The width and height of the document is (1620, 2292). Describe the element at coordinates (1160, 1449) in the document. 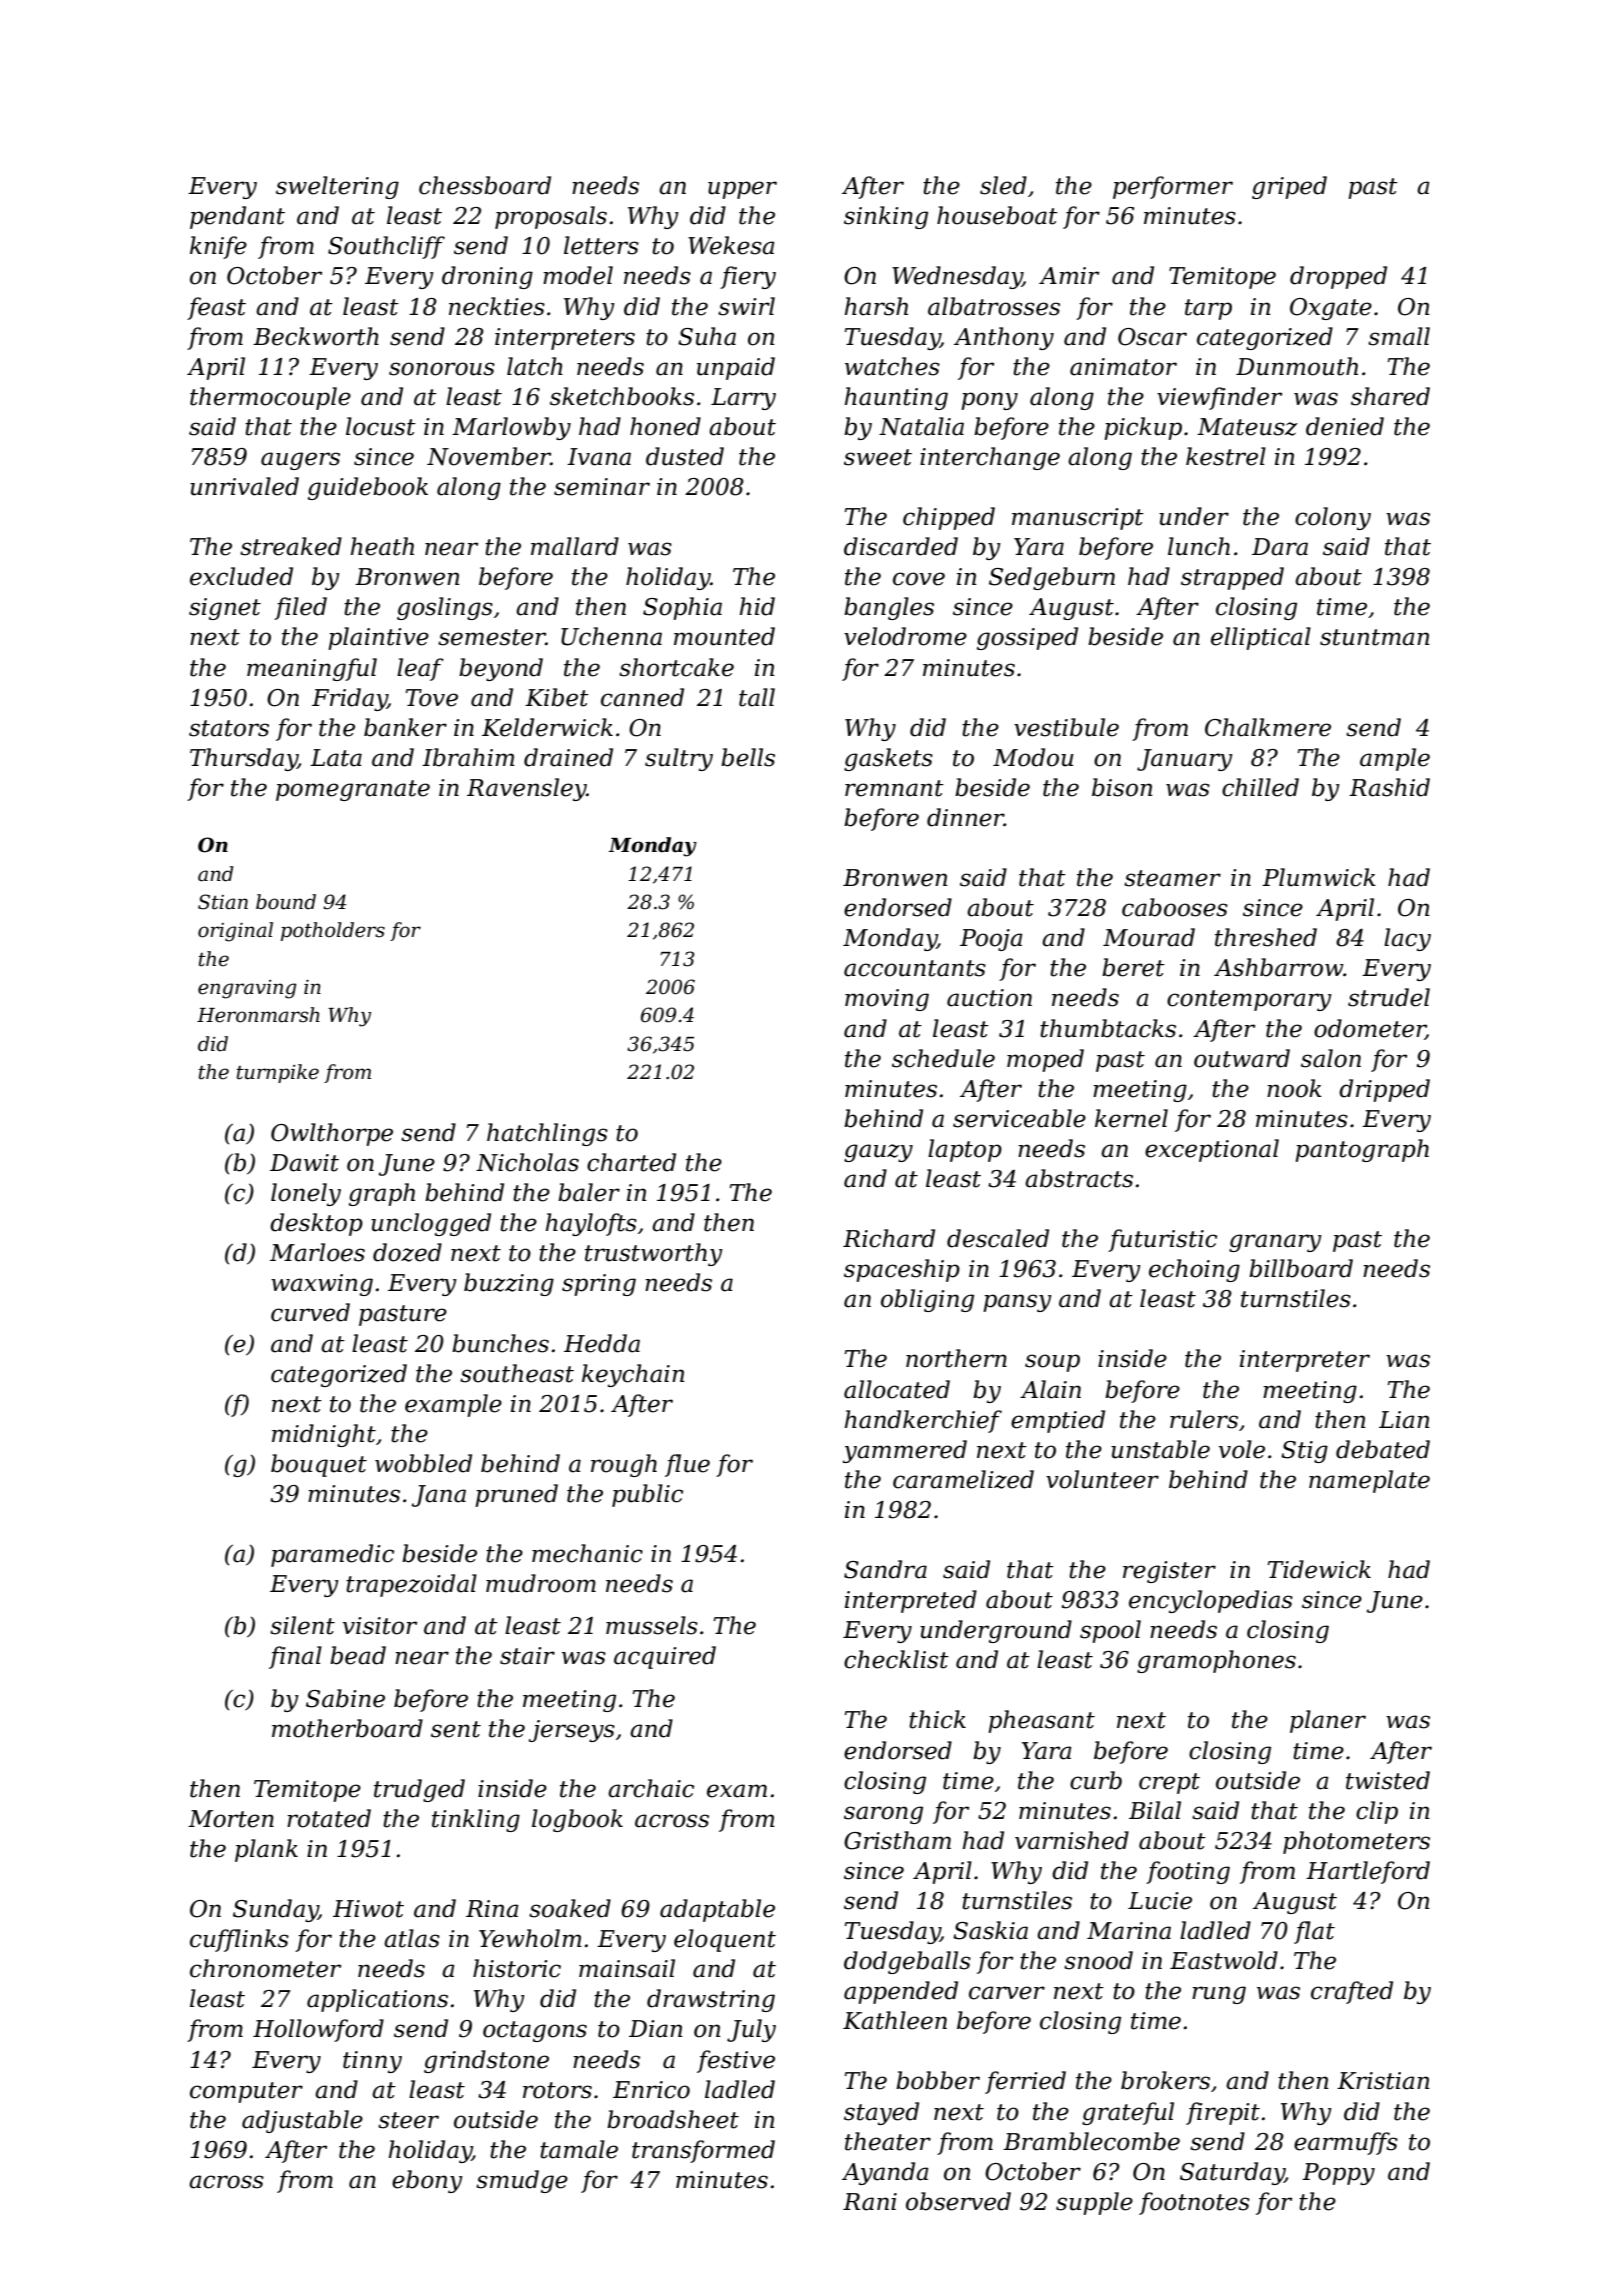

I see `unstable` at that location.
